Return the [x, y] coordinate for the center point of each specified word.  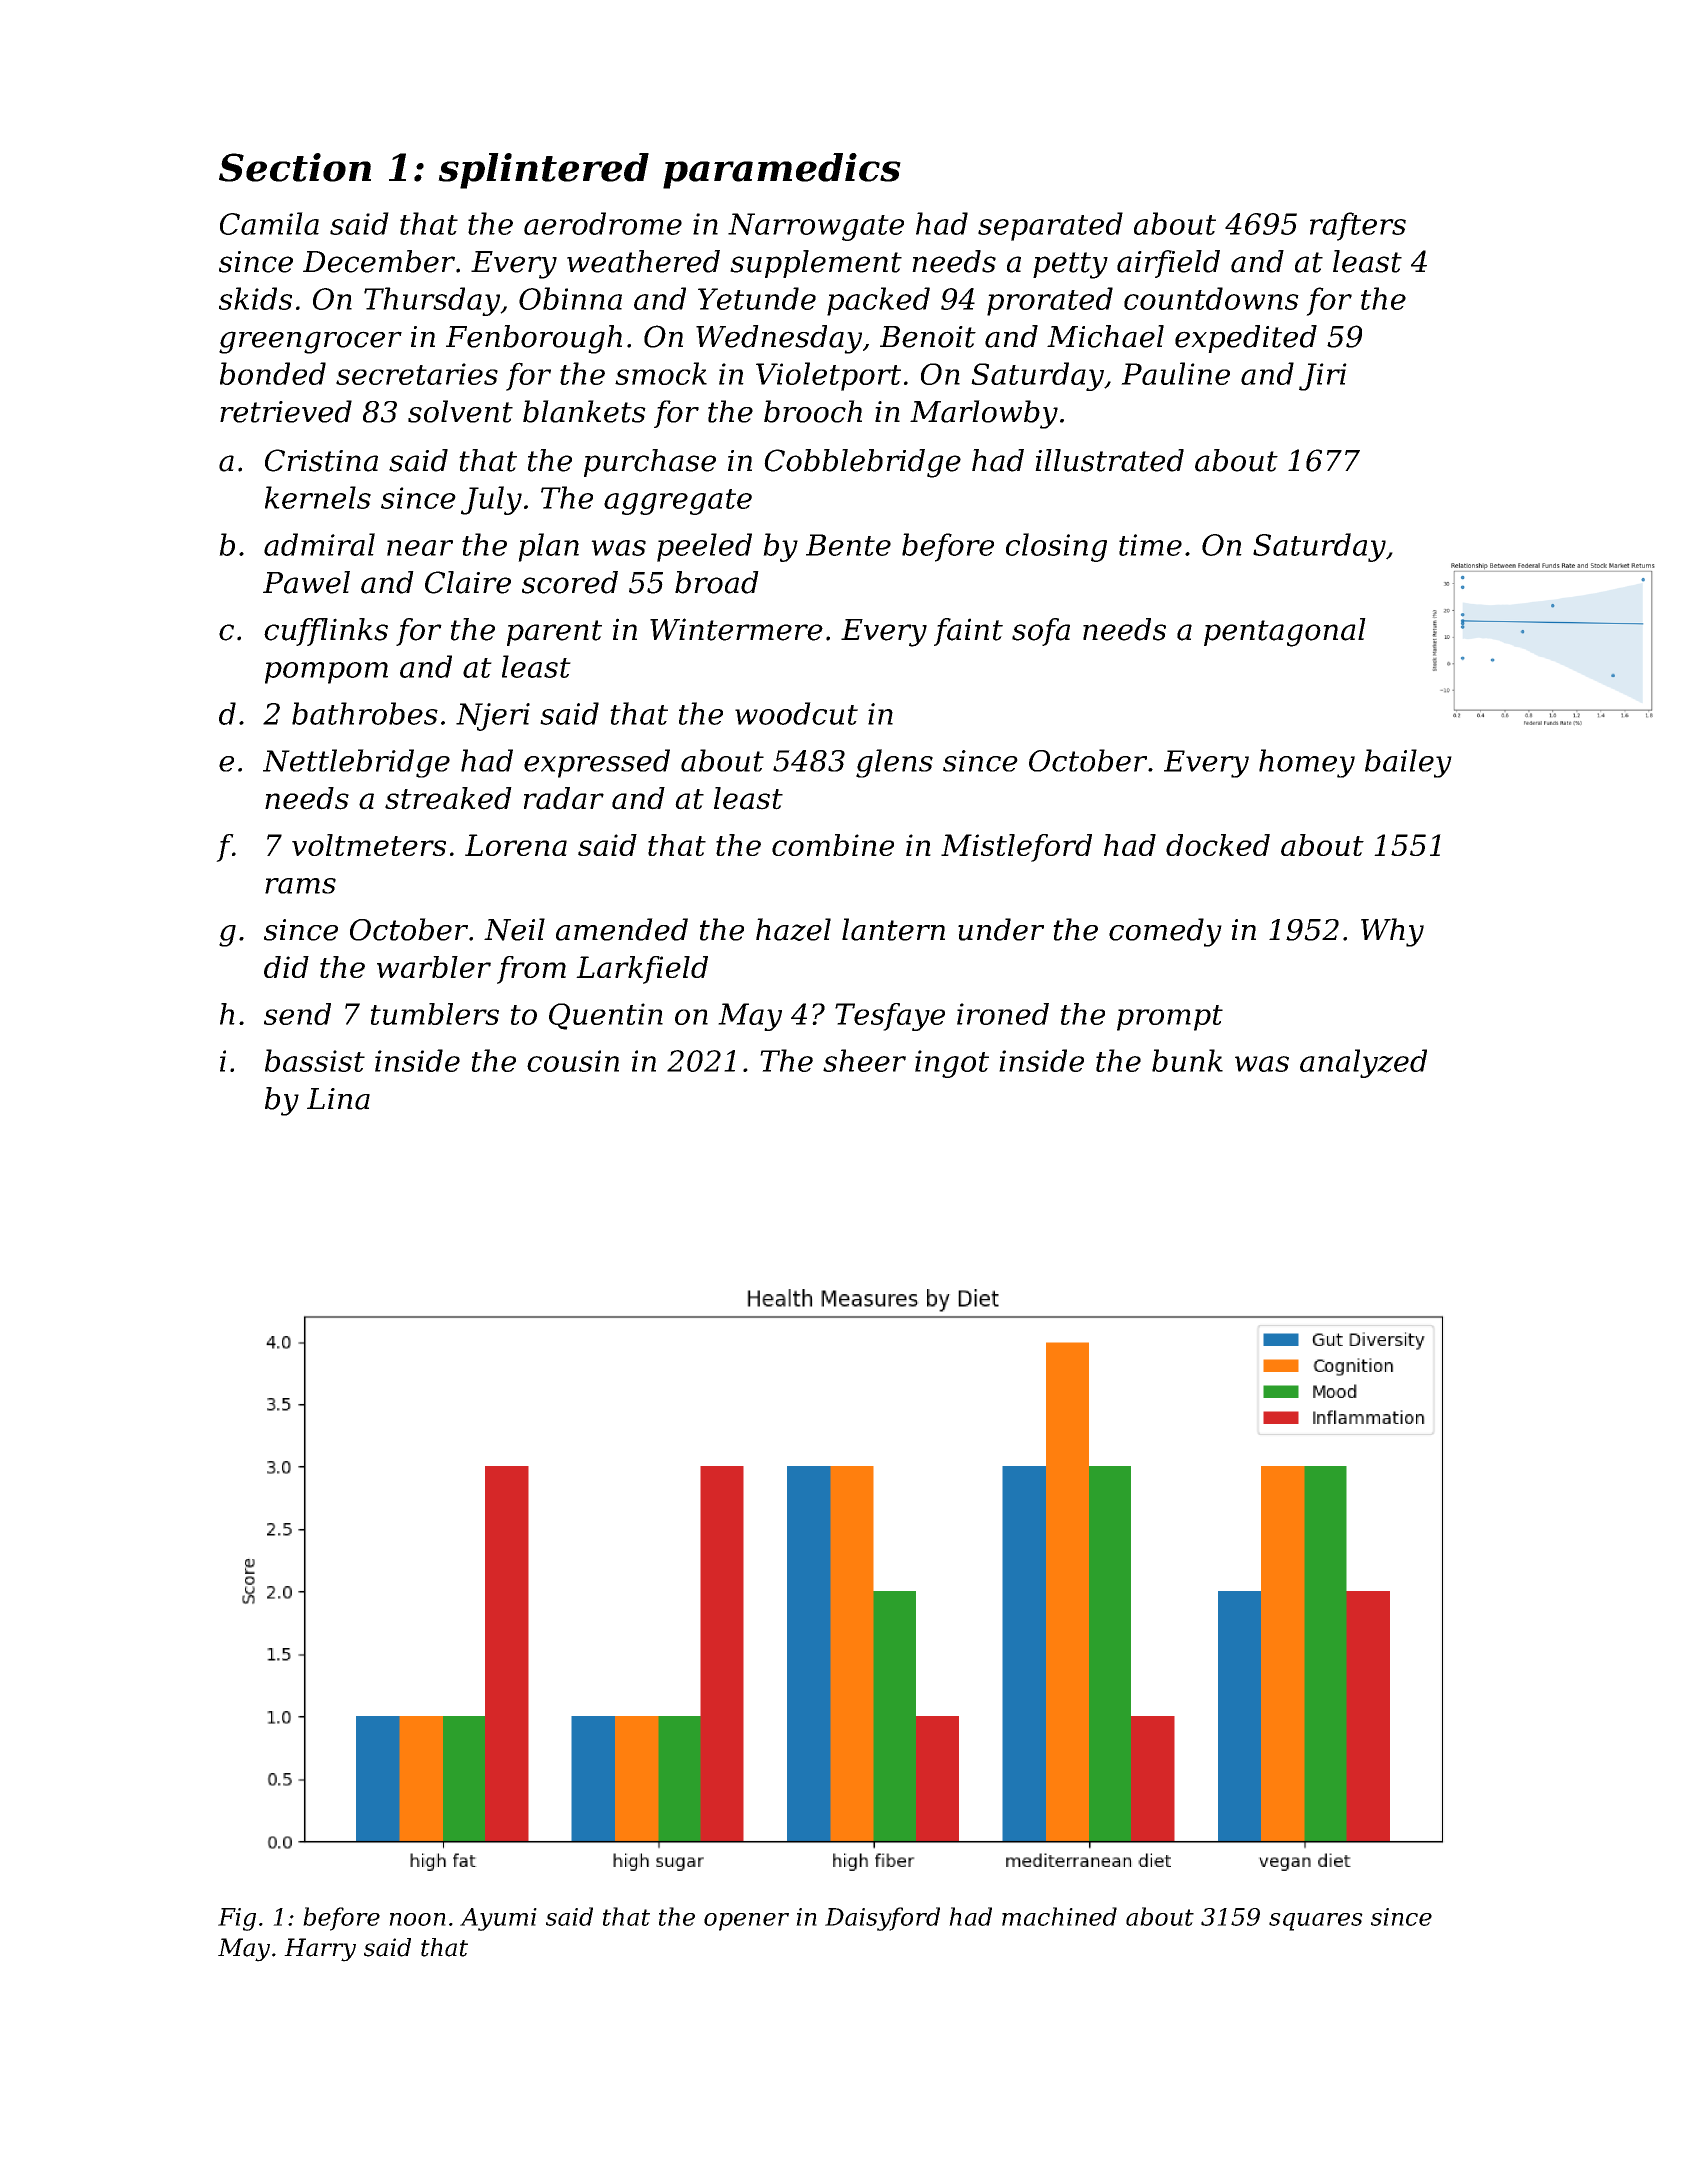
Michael [1105, 336]
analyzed [1363, 1063]
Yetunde [757, 298]
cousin [573, 1061]
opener [746, 1922]
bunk [1187, 1060]
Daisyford [882, 1919]
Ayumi [498, 1919]
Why [1392, 932]
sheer [864, 1060]
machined [1059, 1916]
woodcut [796, 713]
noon [417, 1919]
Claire [468, 582]
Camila [269, 223]
